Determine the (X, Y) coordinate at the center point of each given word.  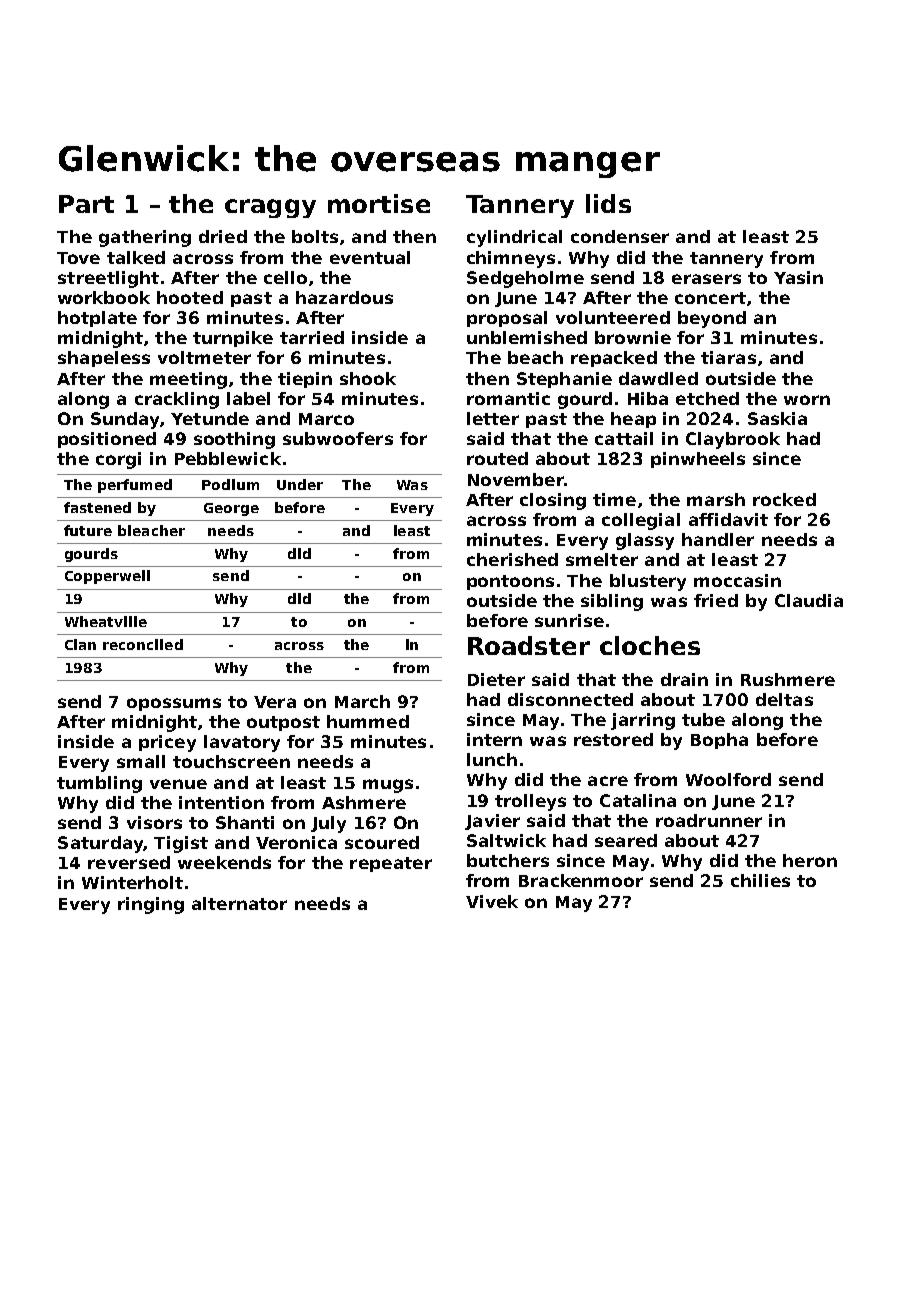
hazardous (344, 297)
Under (300, 484)
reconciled (143, 644)
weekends (224, 862)
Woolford (728, 779)
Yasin (798, 277)
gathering (145, 238)
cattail (624, 438)
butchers (508, 860)
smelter (602, 559)
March (362, 701)
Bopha (719, 741)
